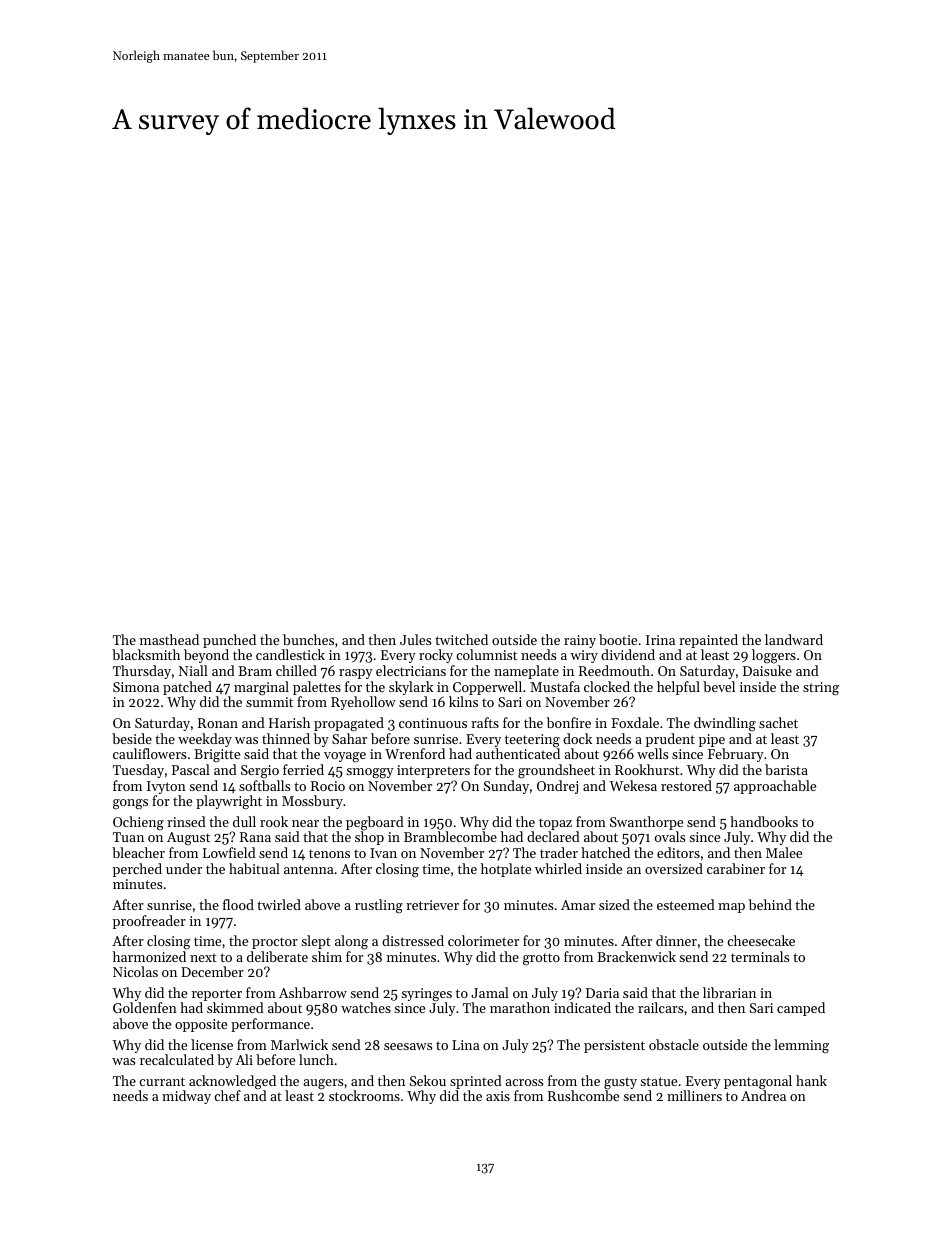 The image size is (952, 1233). What do you see at coordinates (413, 940) in the image?
I see `distressed` at bounding box center [413, 940].
